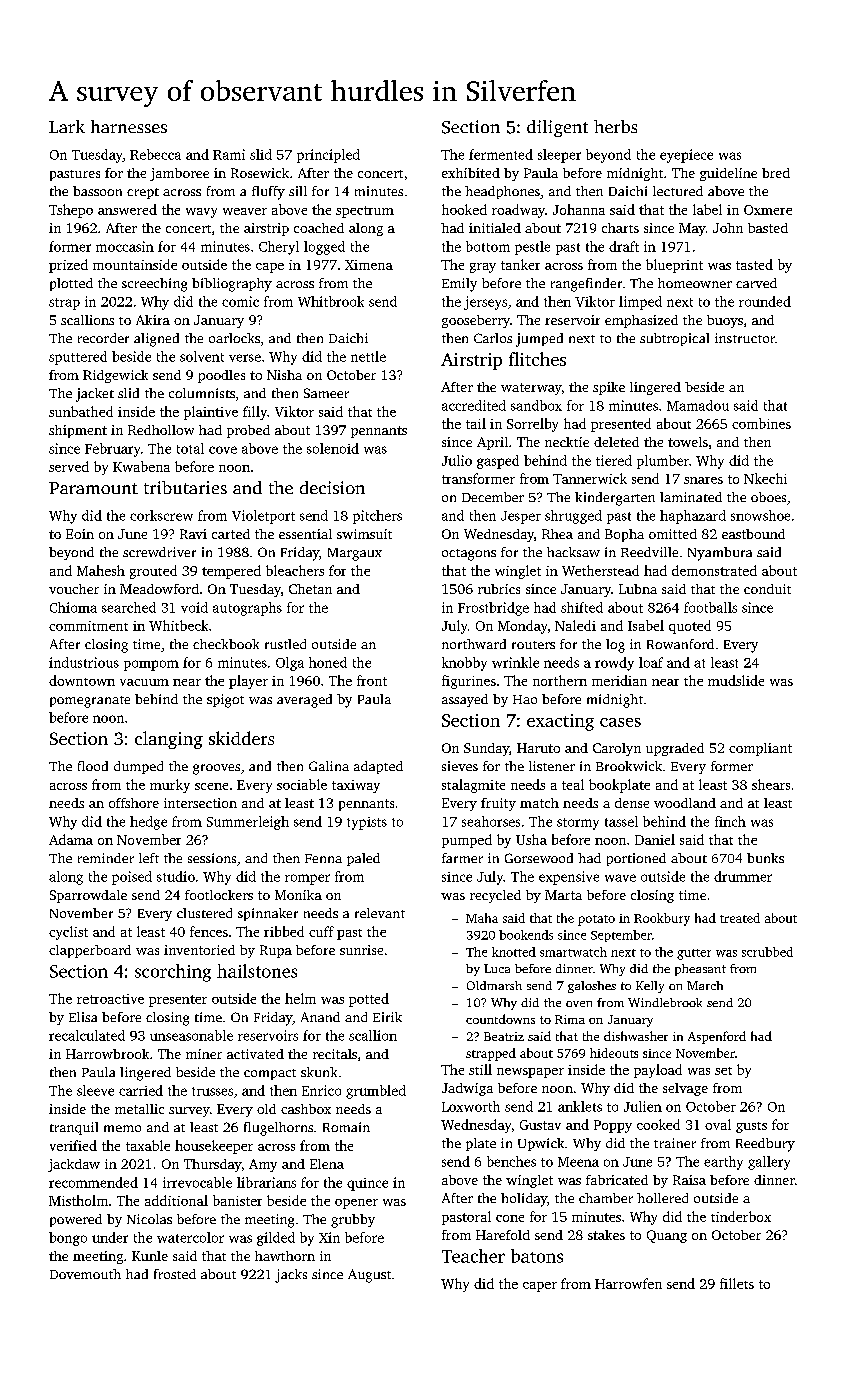 The image size is (849, 1400). What do you see at coordinates (680, 644) in the page?
I see `Rowanford` at bounding box center [680, 644].
